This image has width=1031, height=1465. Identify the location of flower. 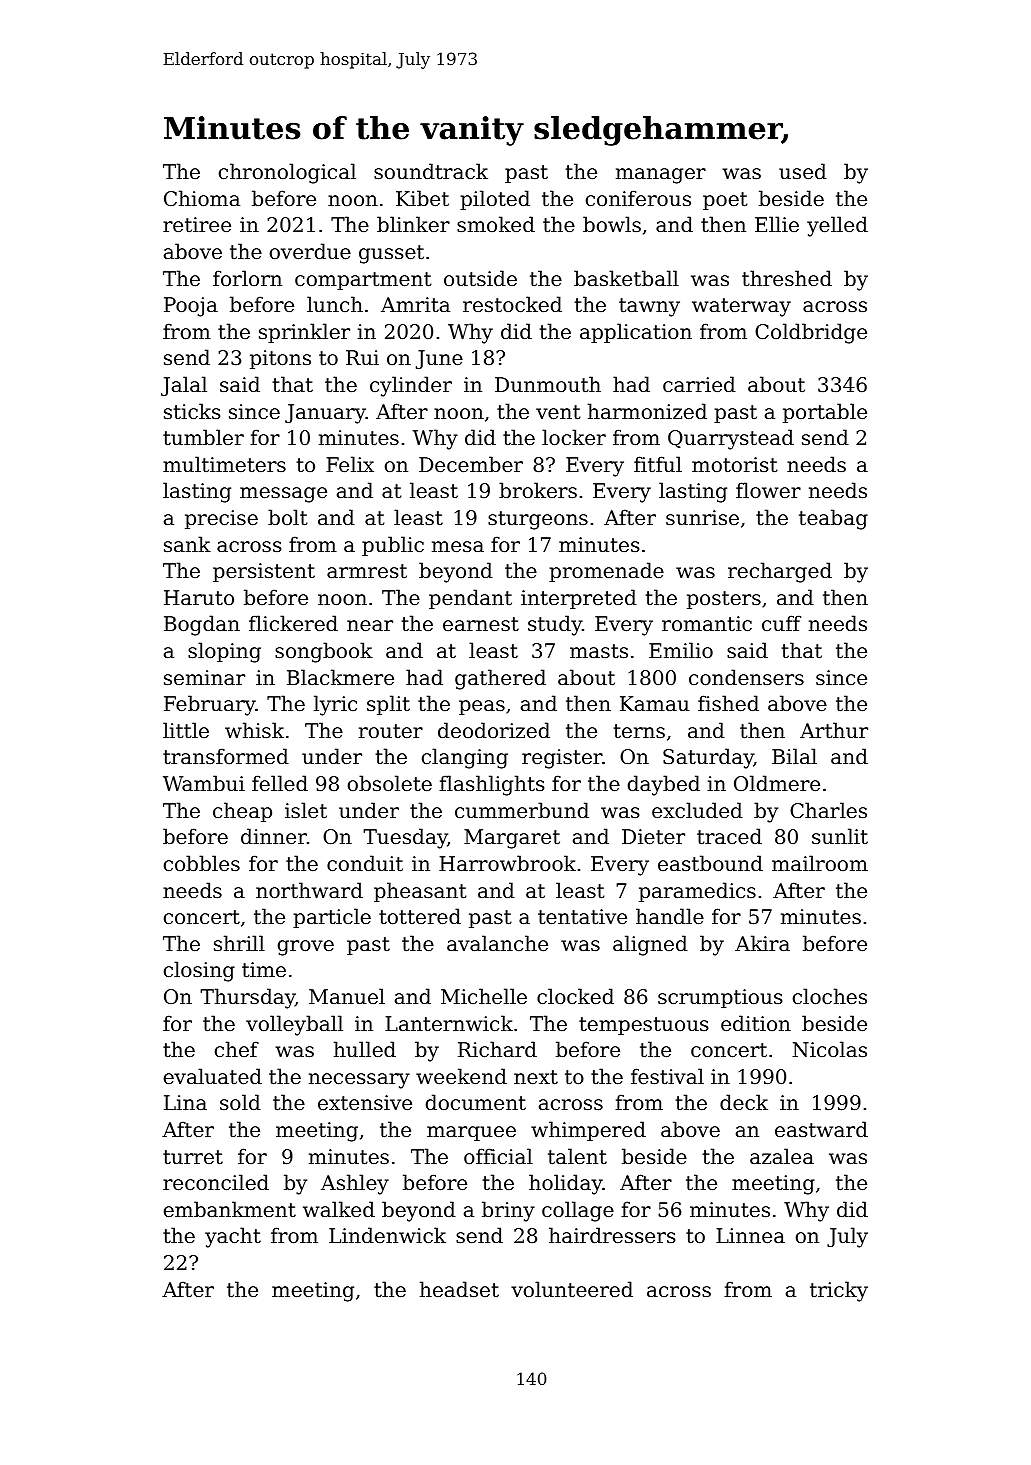
(768, 490).
